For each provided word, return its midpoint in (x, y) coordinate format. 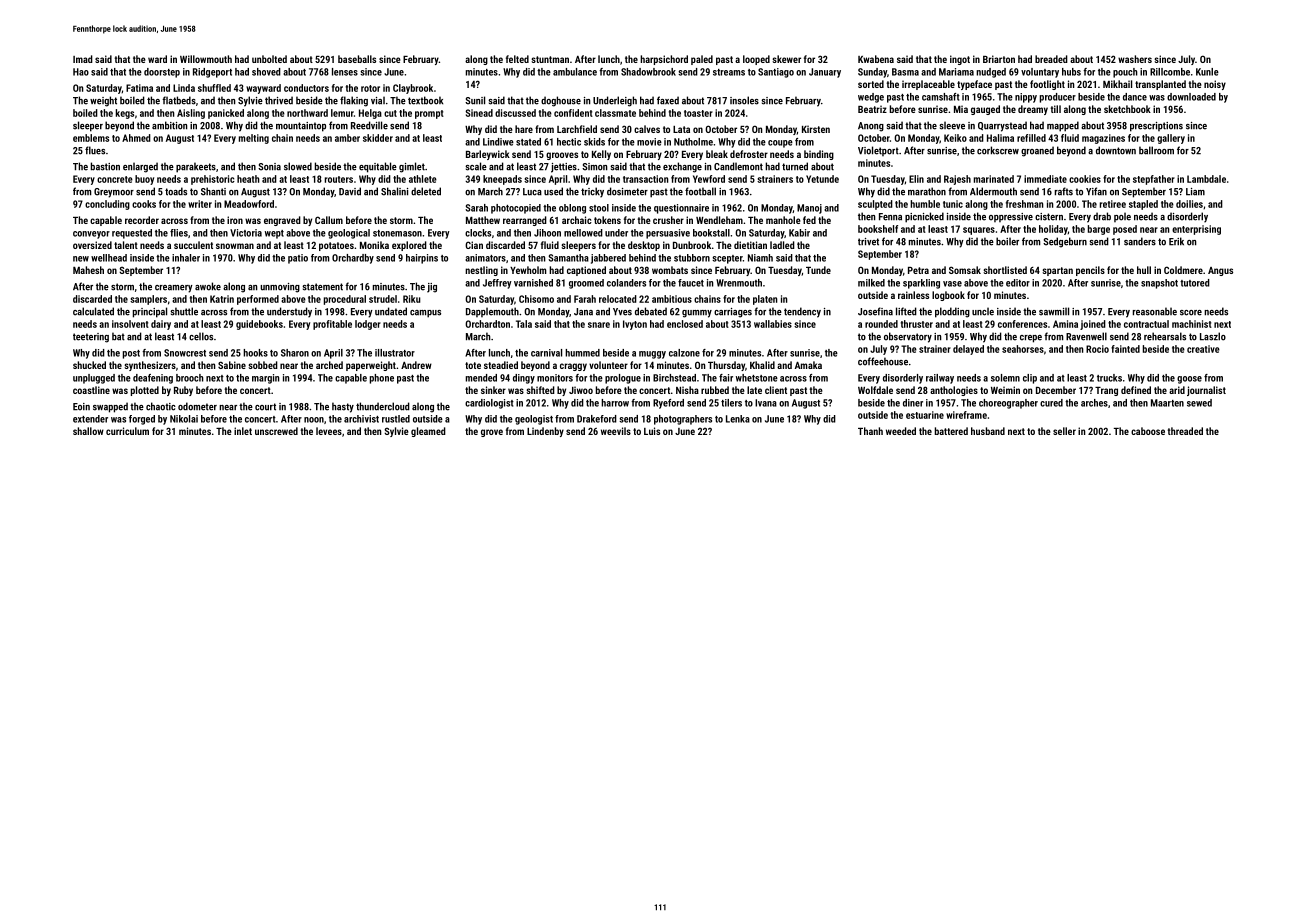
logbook (948, 296)
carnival (546, 353)
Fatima (139, 88)
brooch (190, 378)
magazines (1103, 139)
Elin (916, 179)
